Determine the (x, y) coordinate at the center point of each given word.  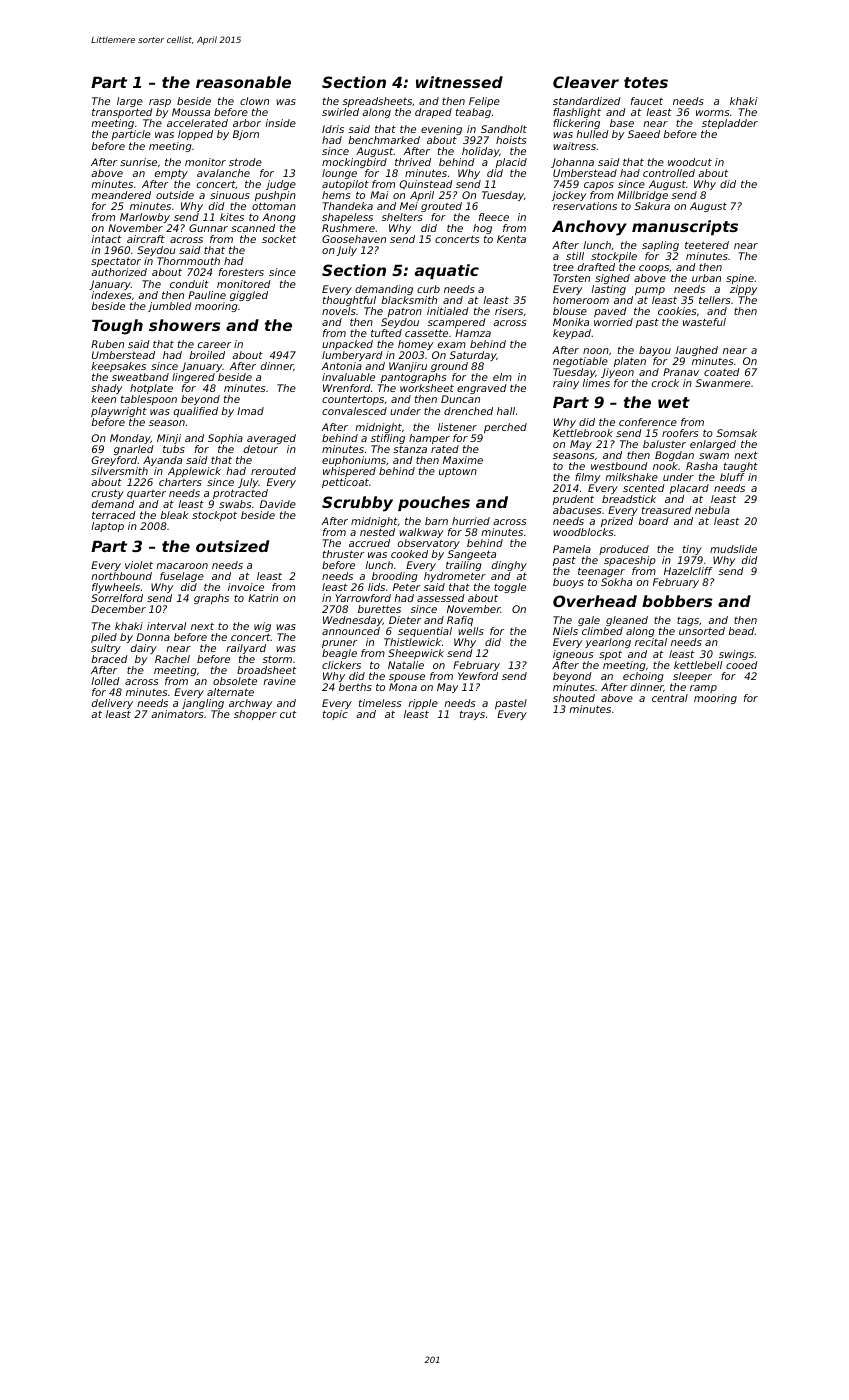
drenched (468, 411)
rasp (160, 103)
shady (107, 390)
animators (177, 714)
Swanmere (722, 383)
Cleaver (586, 82)
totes (646, 82)
